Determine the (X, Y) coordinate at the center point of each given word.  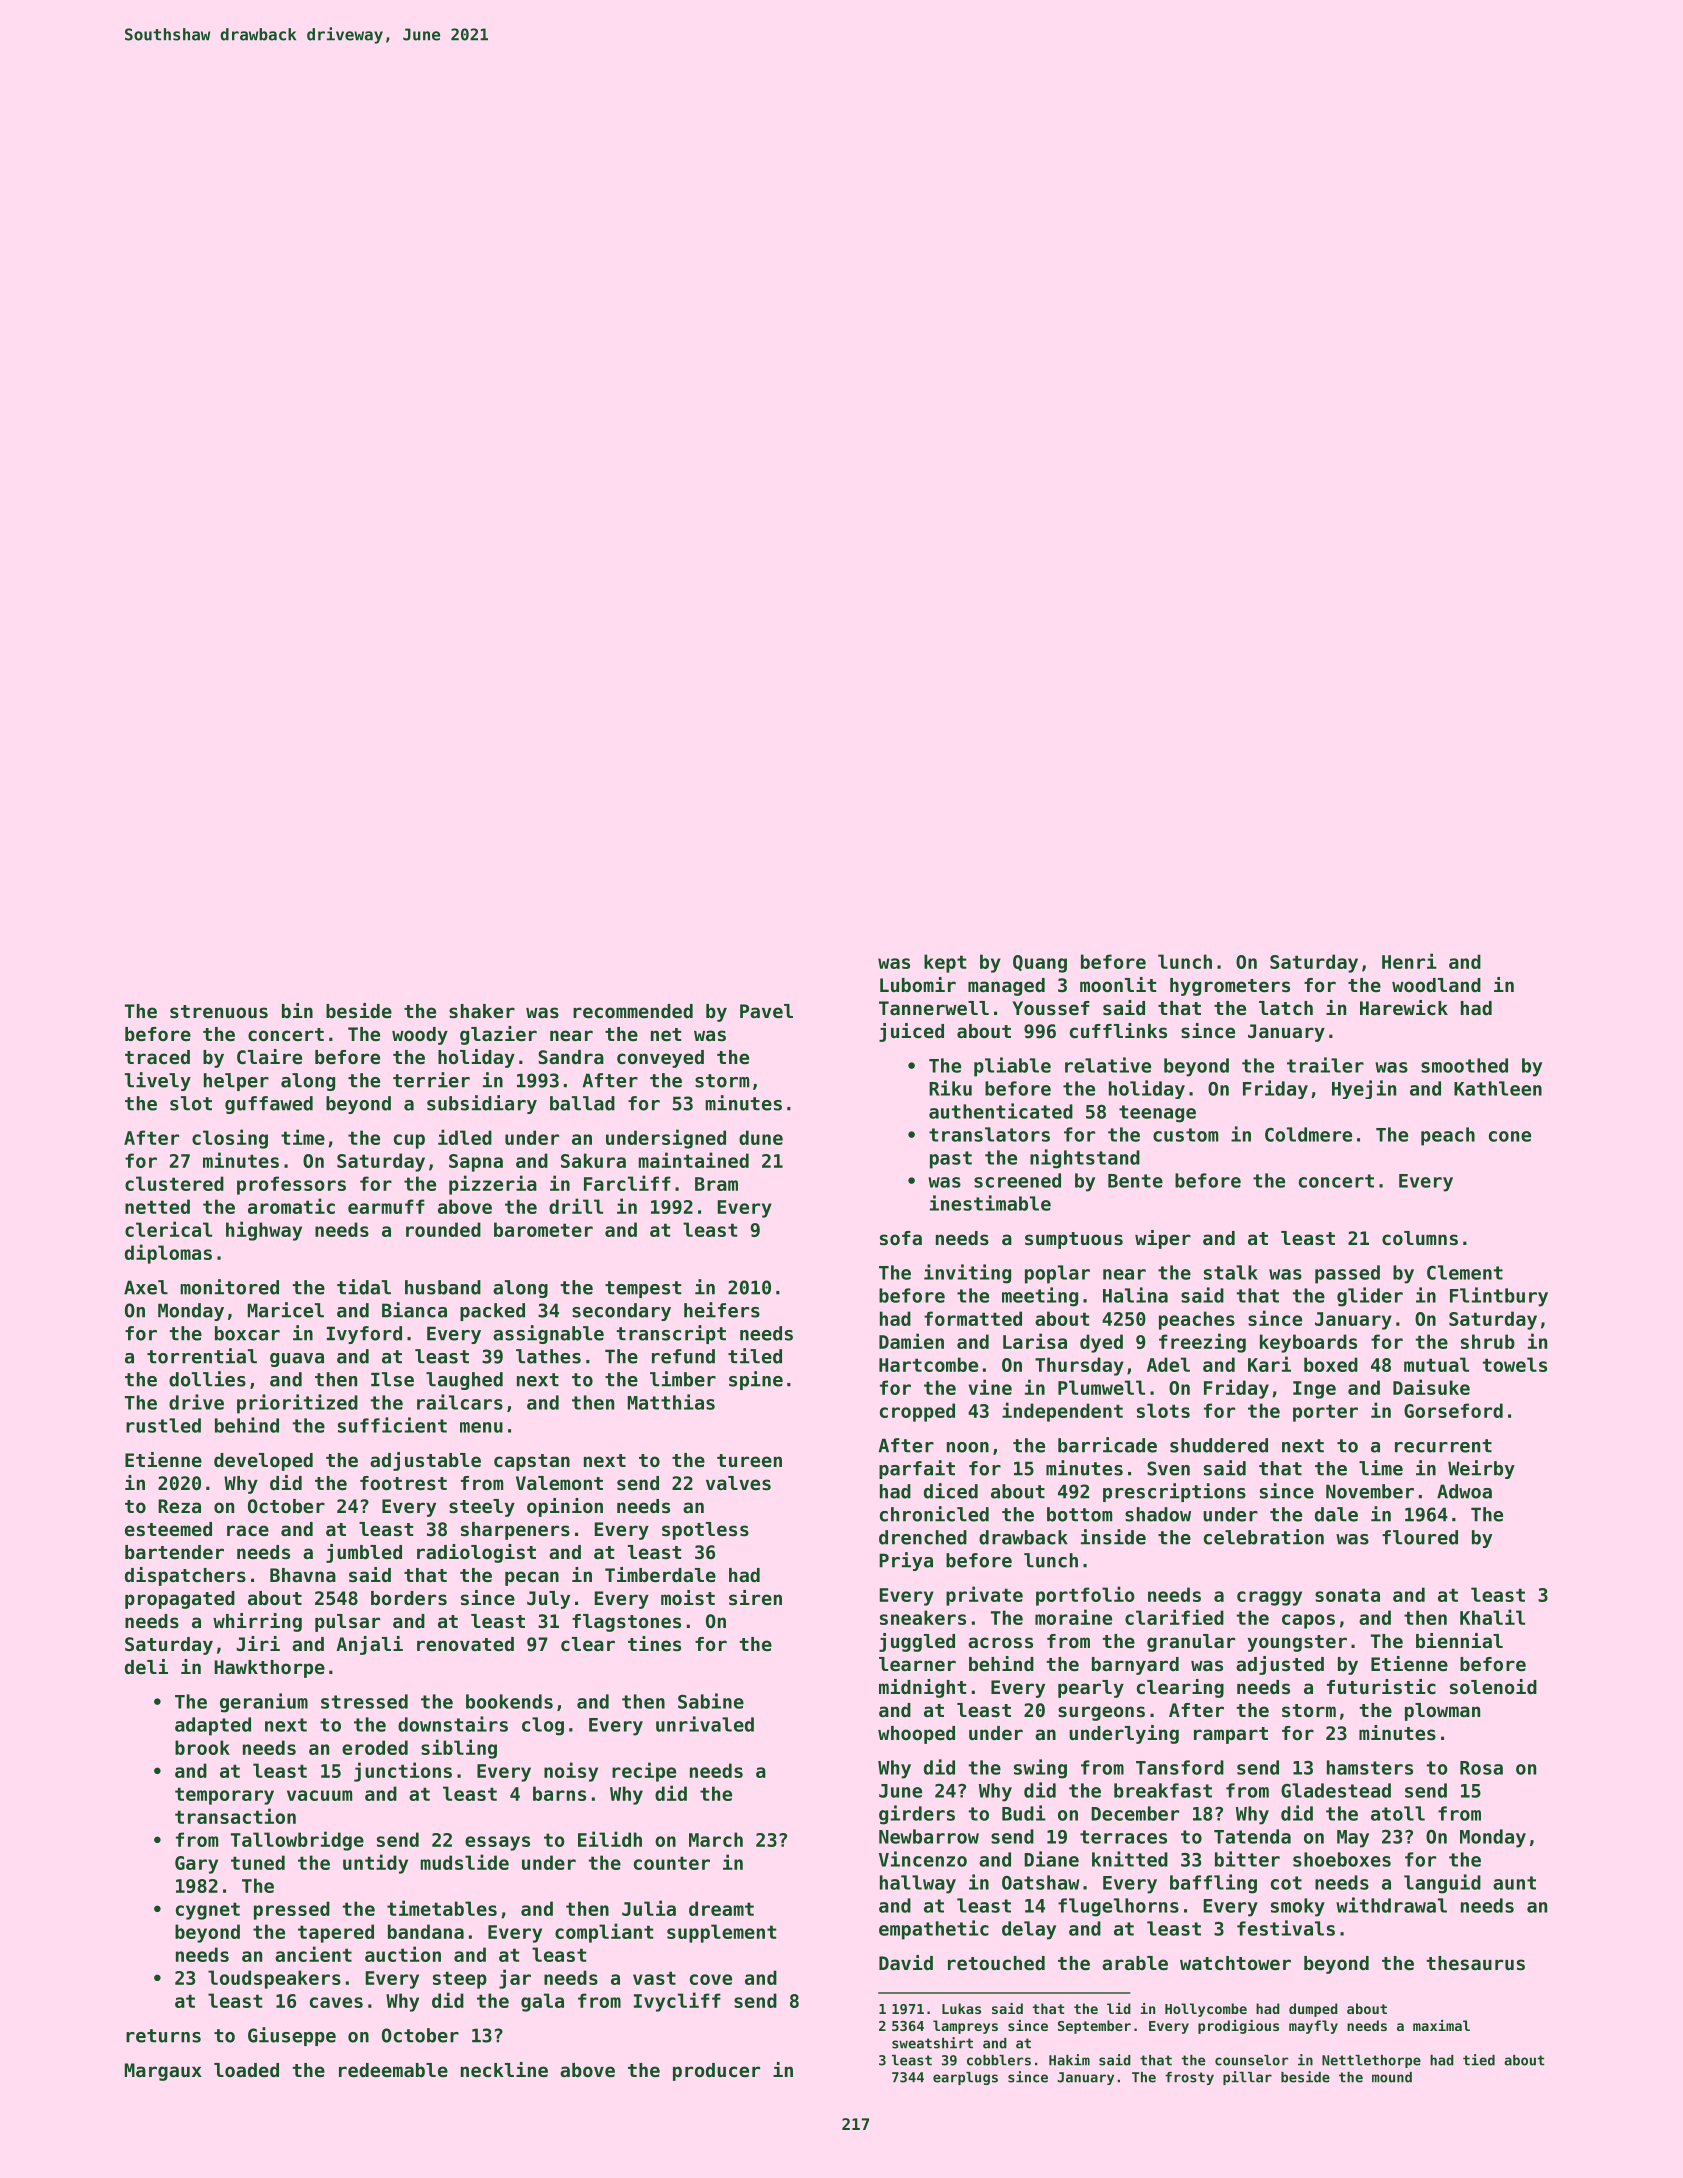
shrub (1488, 1341)
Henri (1409, 961)
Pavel (766, 1011)
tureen (749, 1460)
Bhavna (303, 1575)
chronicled (934, 1514)
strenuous (219, 1012)
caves (336, 2002)
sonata (1347, 1595)
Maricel (286, 1310)
